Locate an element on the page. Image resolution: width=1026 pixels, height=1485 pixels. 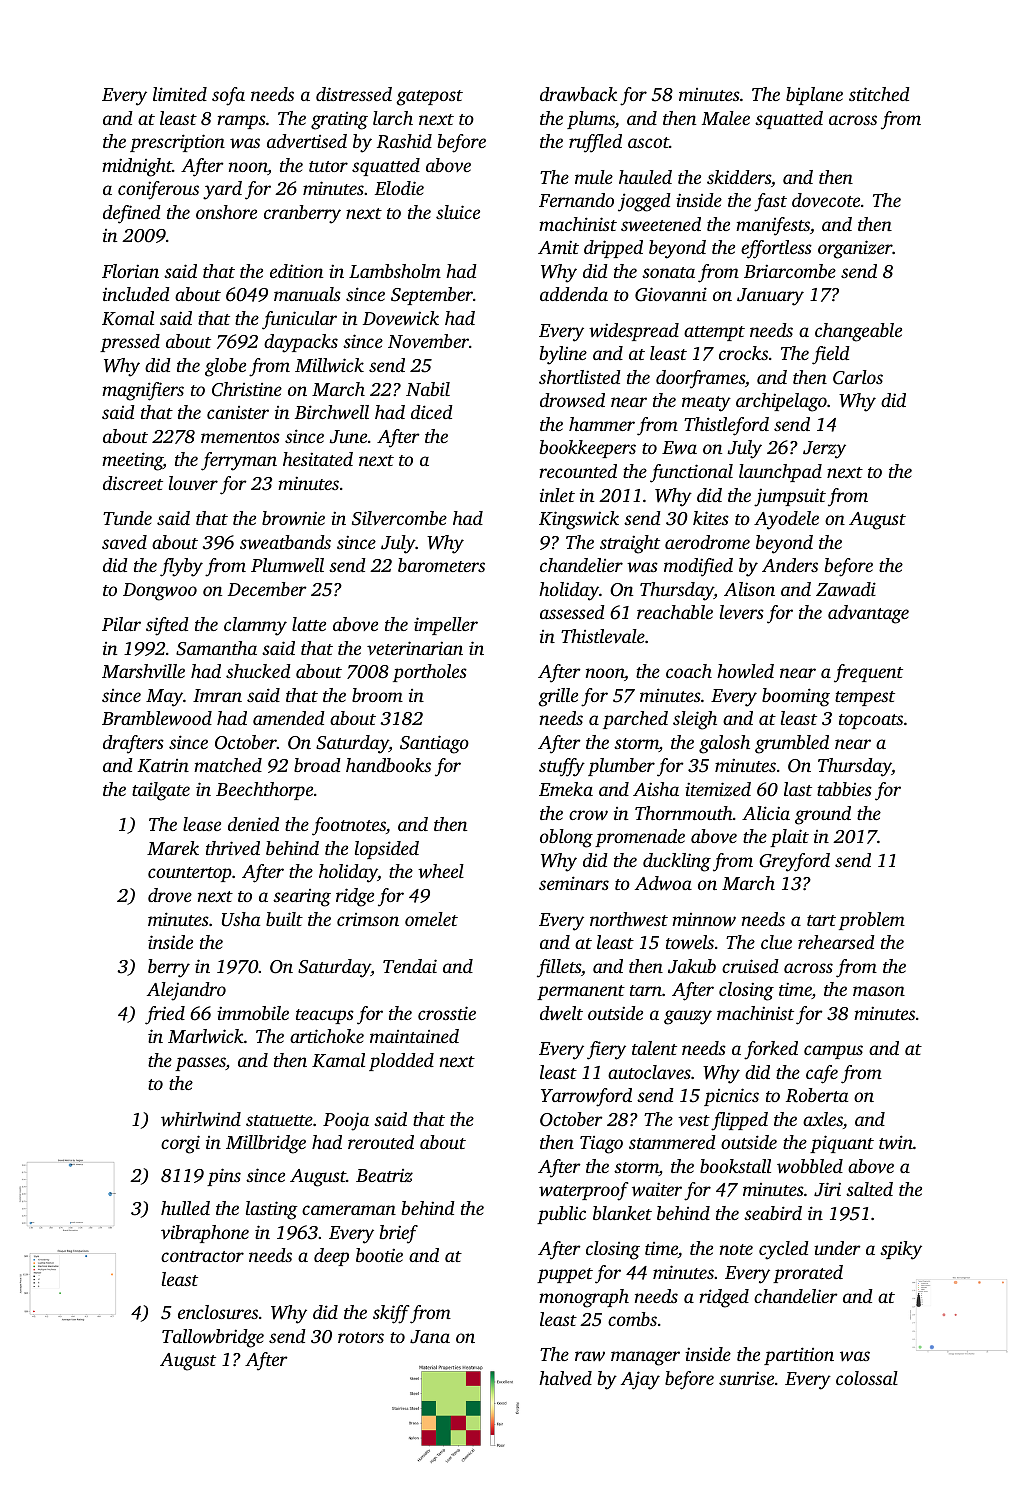
stitched is located at coordinates (879, 94).
